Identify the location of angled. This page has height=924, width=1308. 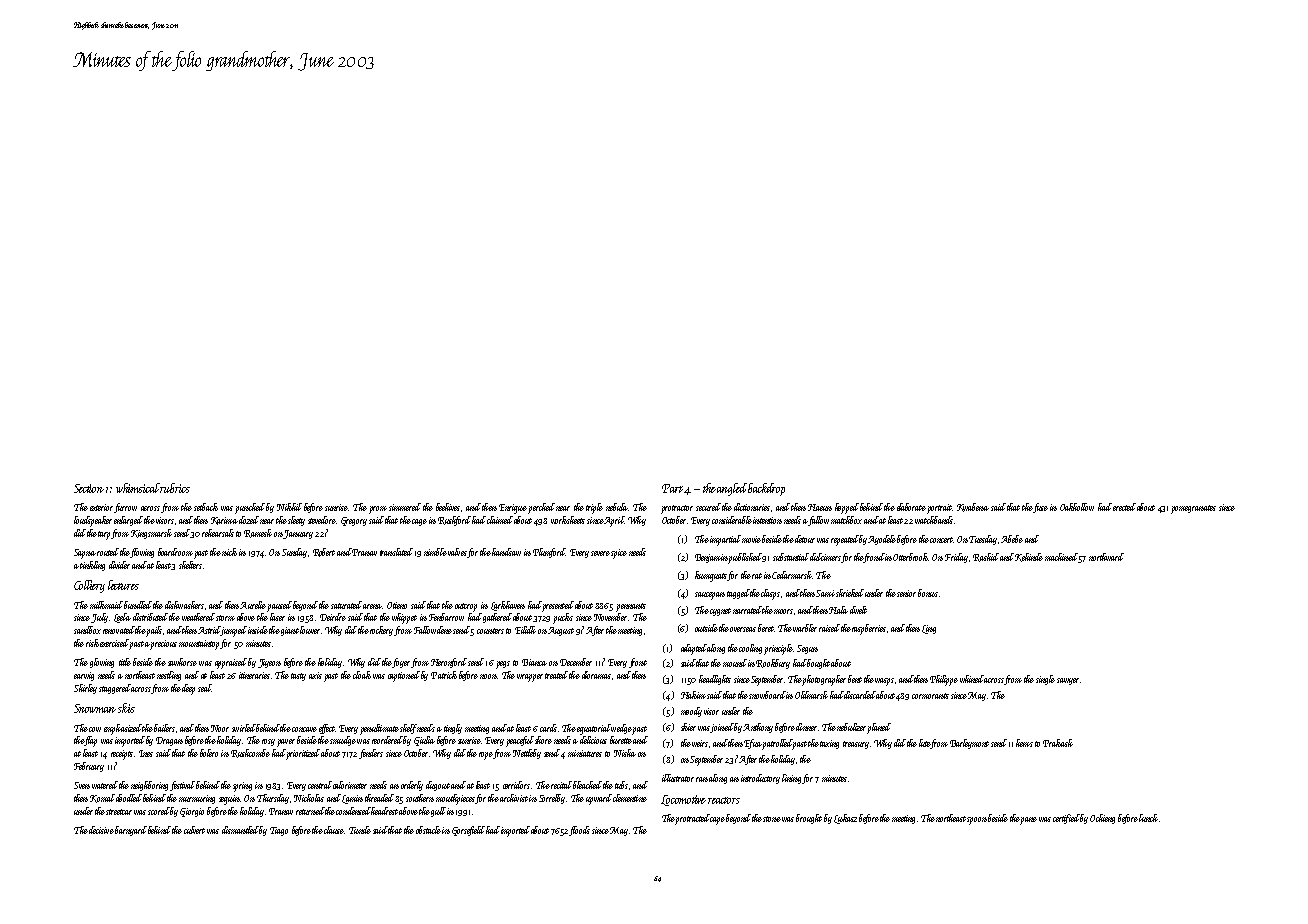
(733, 489).
